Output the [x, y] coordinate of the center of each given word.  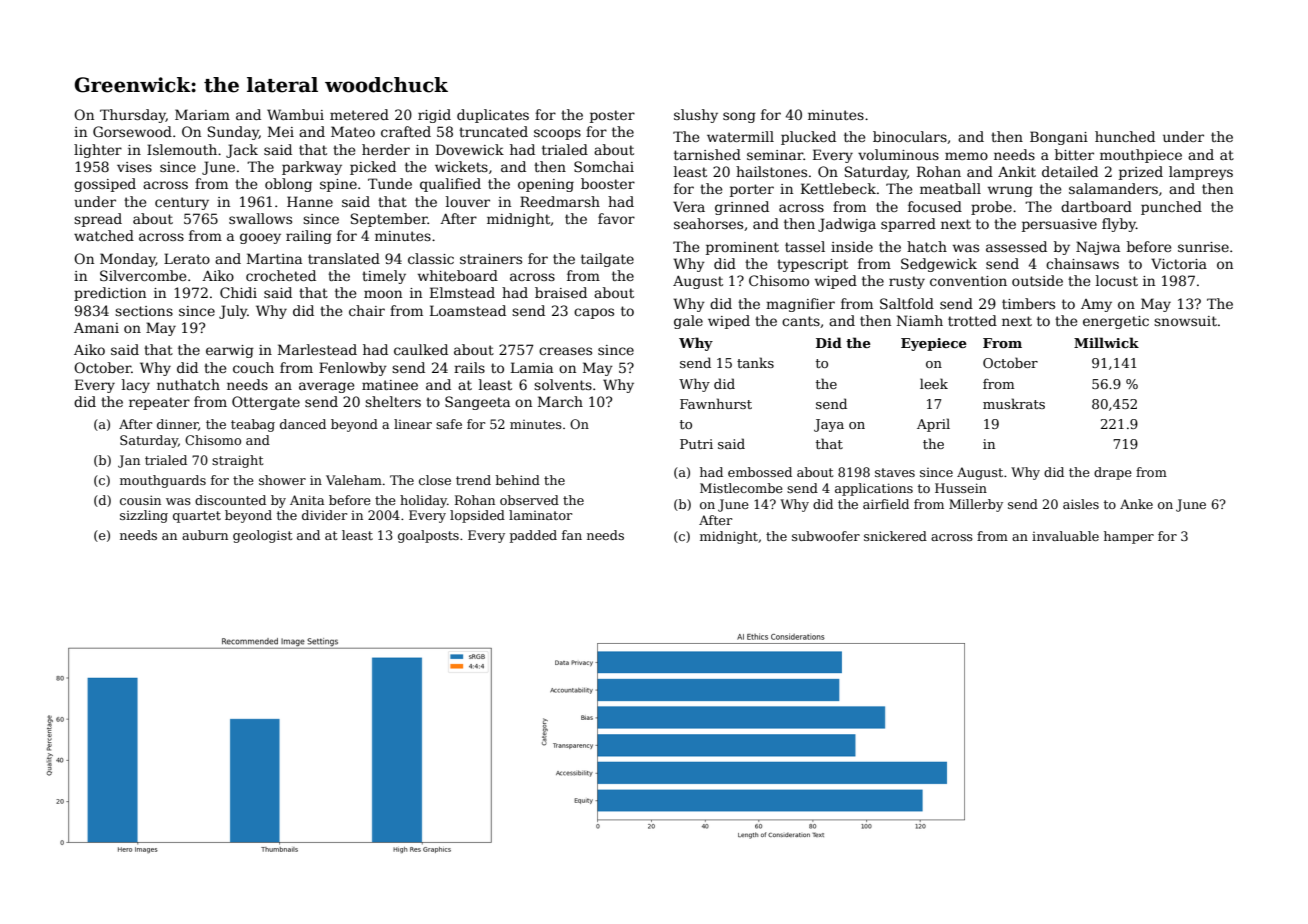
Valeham [354, 480]
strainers [491, 259]
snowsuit [1185, 321]
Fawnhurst [716, 403]
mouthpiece [1141, 156]
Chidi [238, 292]
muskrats [1014, 403]
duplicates [493, 116]
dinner [178, 425]
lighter [98, 151]
